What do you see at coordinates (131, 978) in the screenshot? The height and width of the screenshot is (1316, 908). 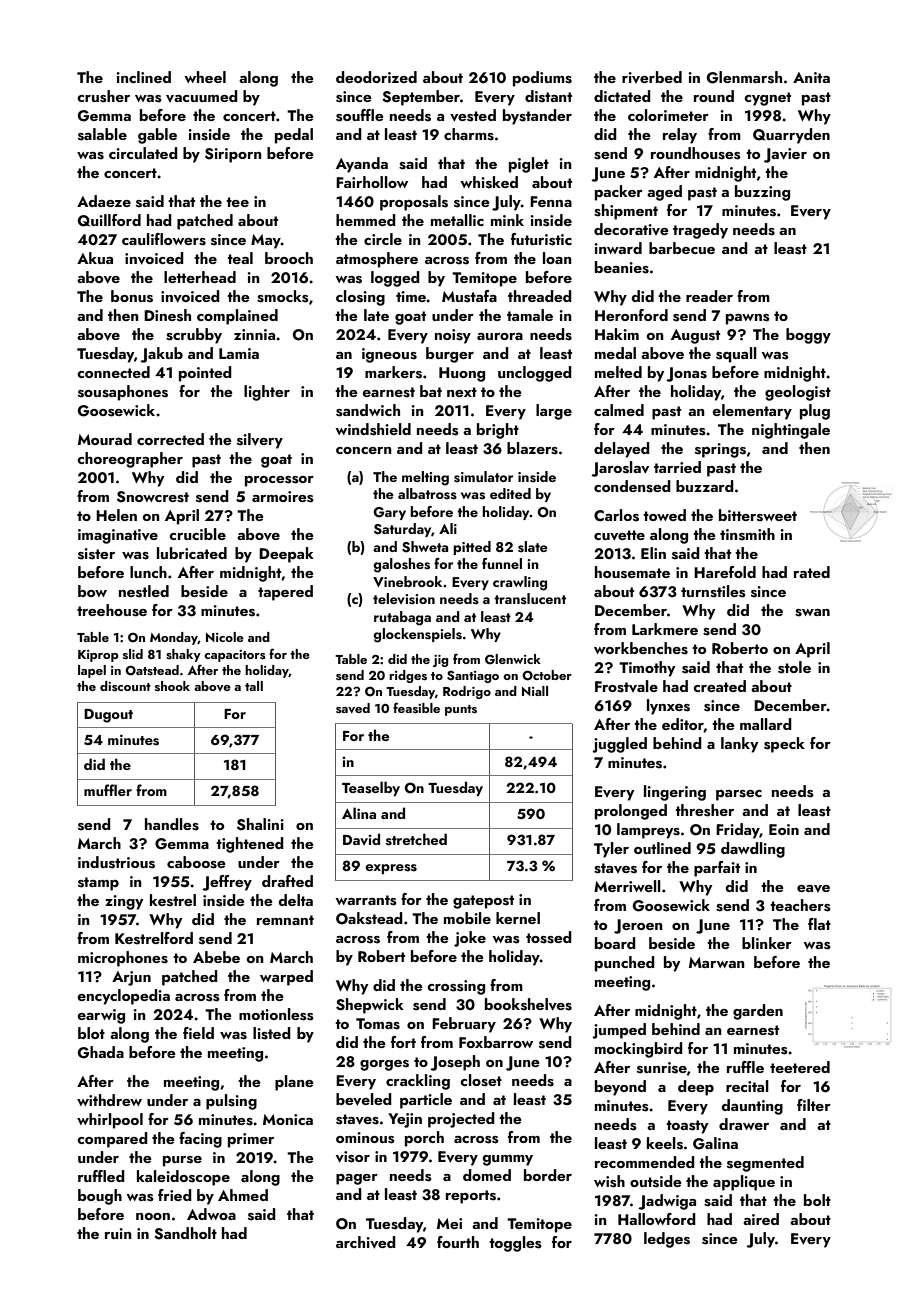 I see `Arjun` at bounding box center [131, 978].
